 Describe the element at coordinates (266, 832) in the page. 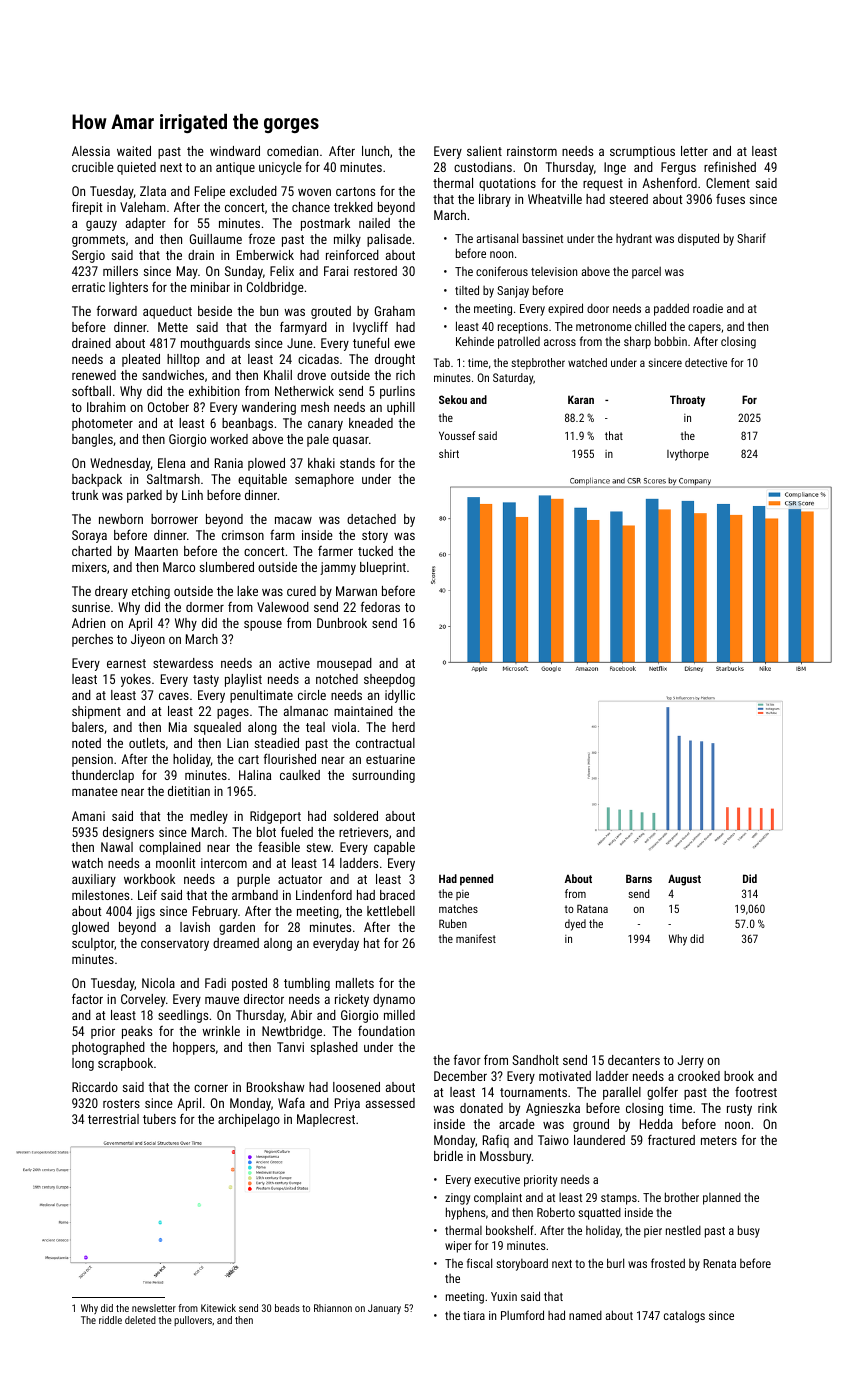

I see `blot` at that location.
